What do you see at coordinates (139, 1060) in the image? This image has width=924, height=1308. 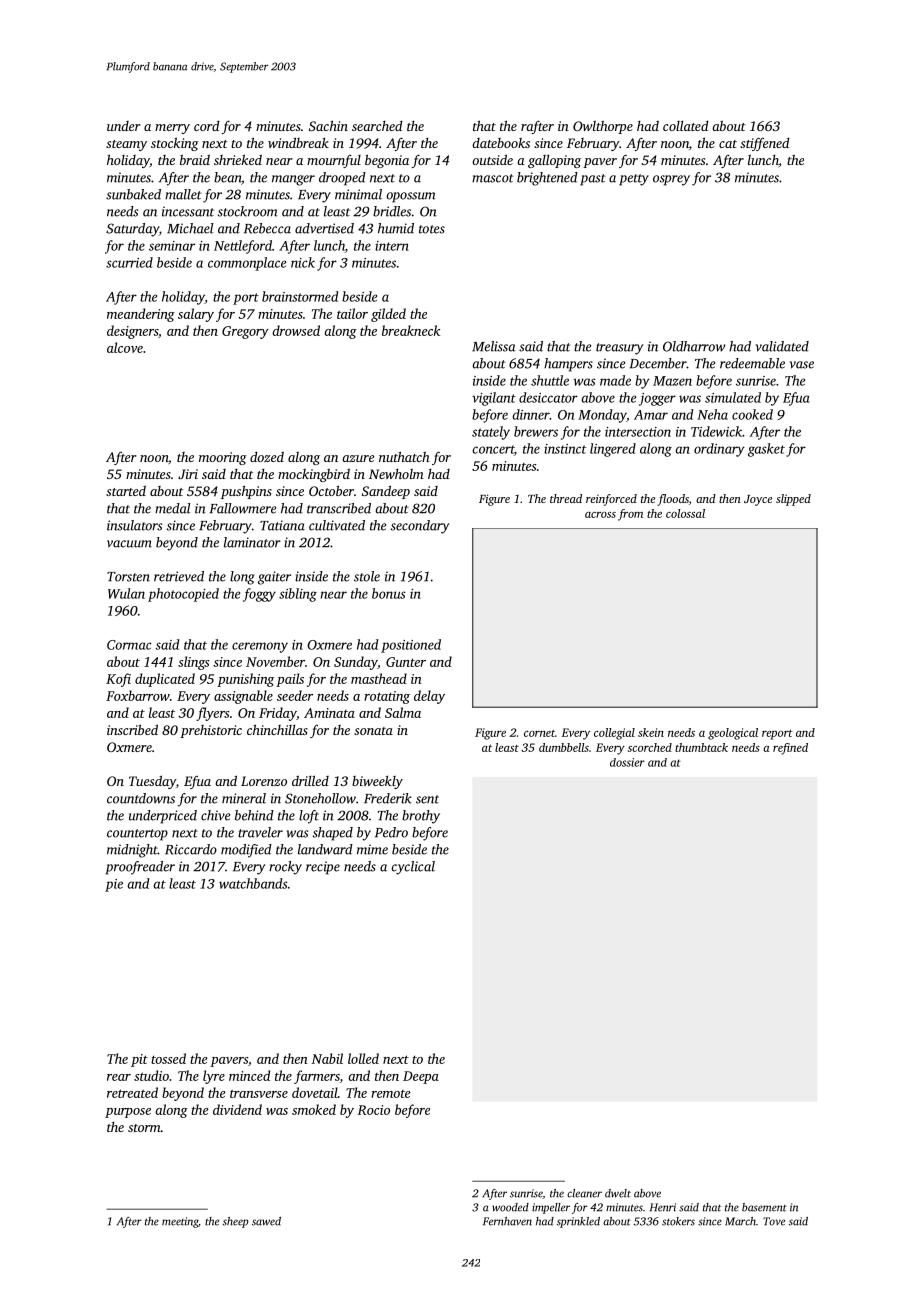 I see `pit` at bounding box center [139, 1060].
